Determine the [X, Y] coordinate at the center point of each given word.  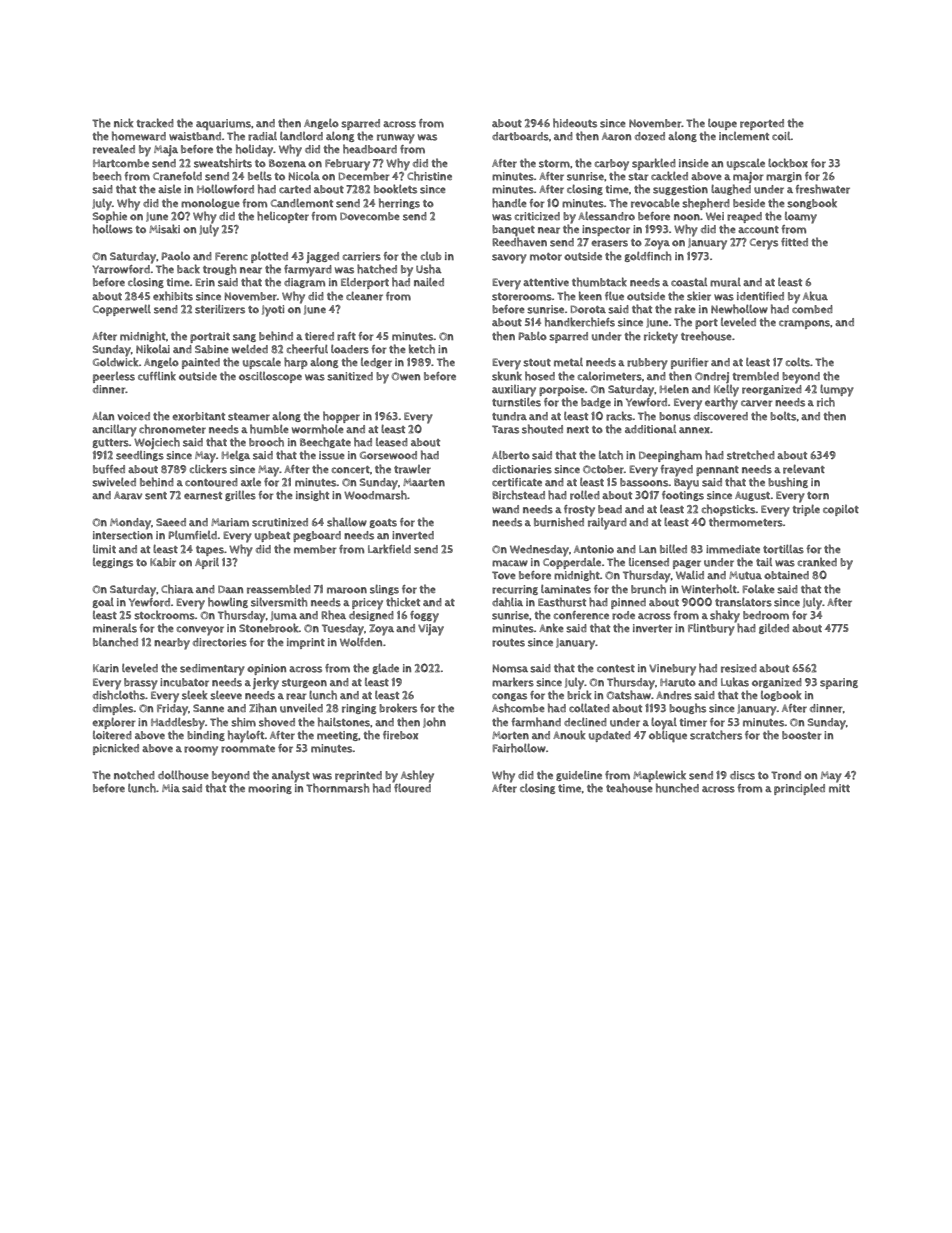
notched [134, 775]
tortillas [783, 549]
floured [412, 788]
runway [396, 139]
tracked [155, 123]
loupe [722, 124]
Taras [505, 429]
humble [269, 429]
